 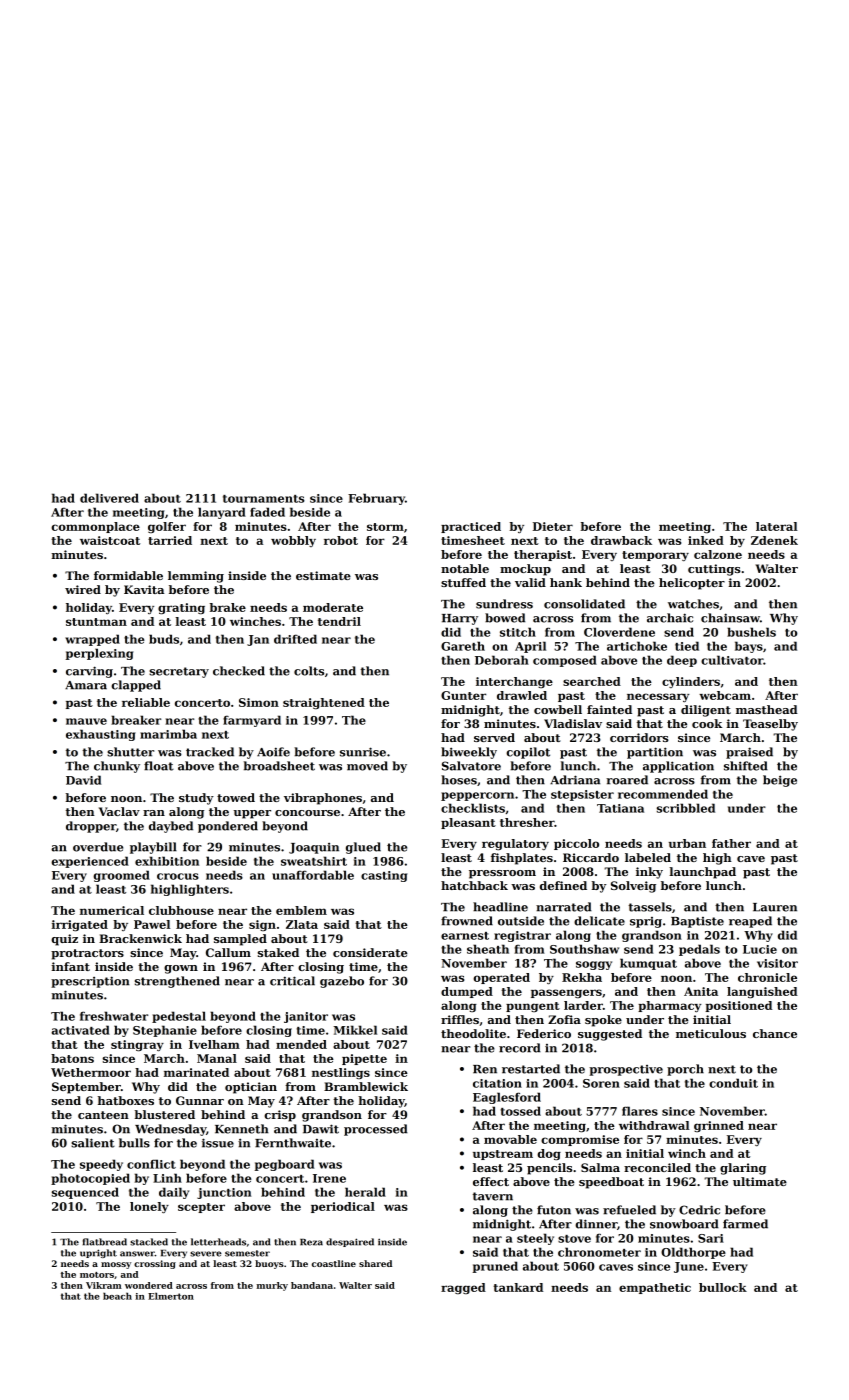 I want to click on brake, so click(x=228, y=607).
